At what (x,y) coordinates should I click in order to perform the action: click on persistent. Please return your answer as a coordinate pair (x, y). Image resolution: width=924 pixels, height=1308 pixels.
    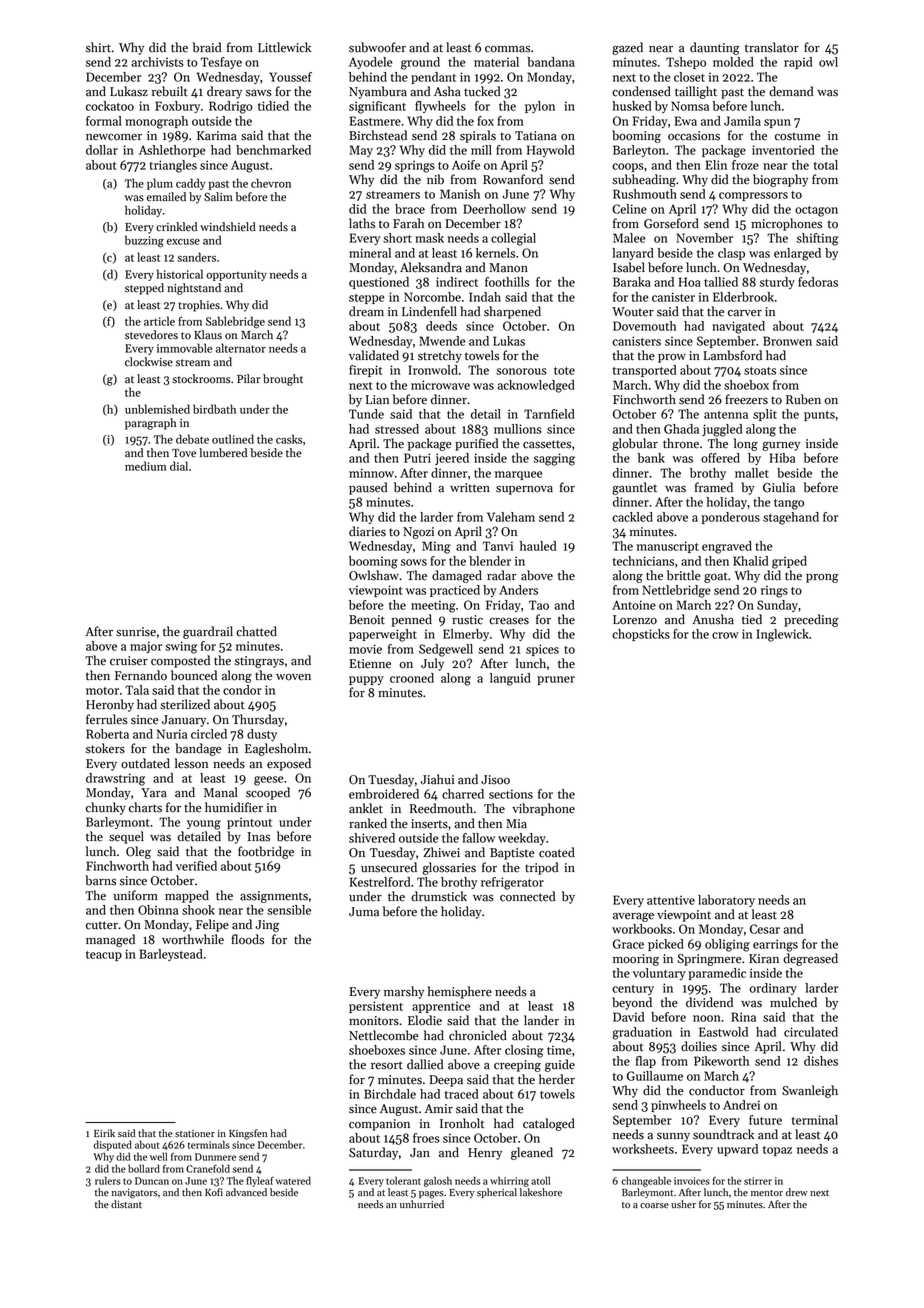
    Looking at the image, I should click on (376, 1007).
